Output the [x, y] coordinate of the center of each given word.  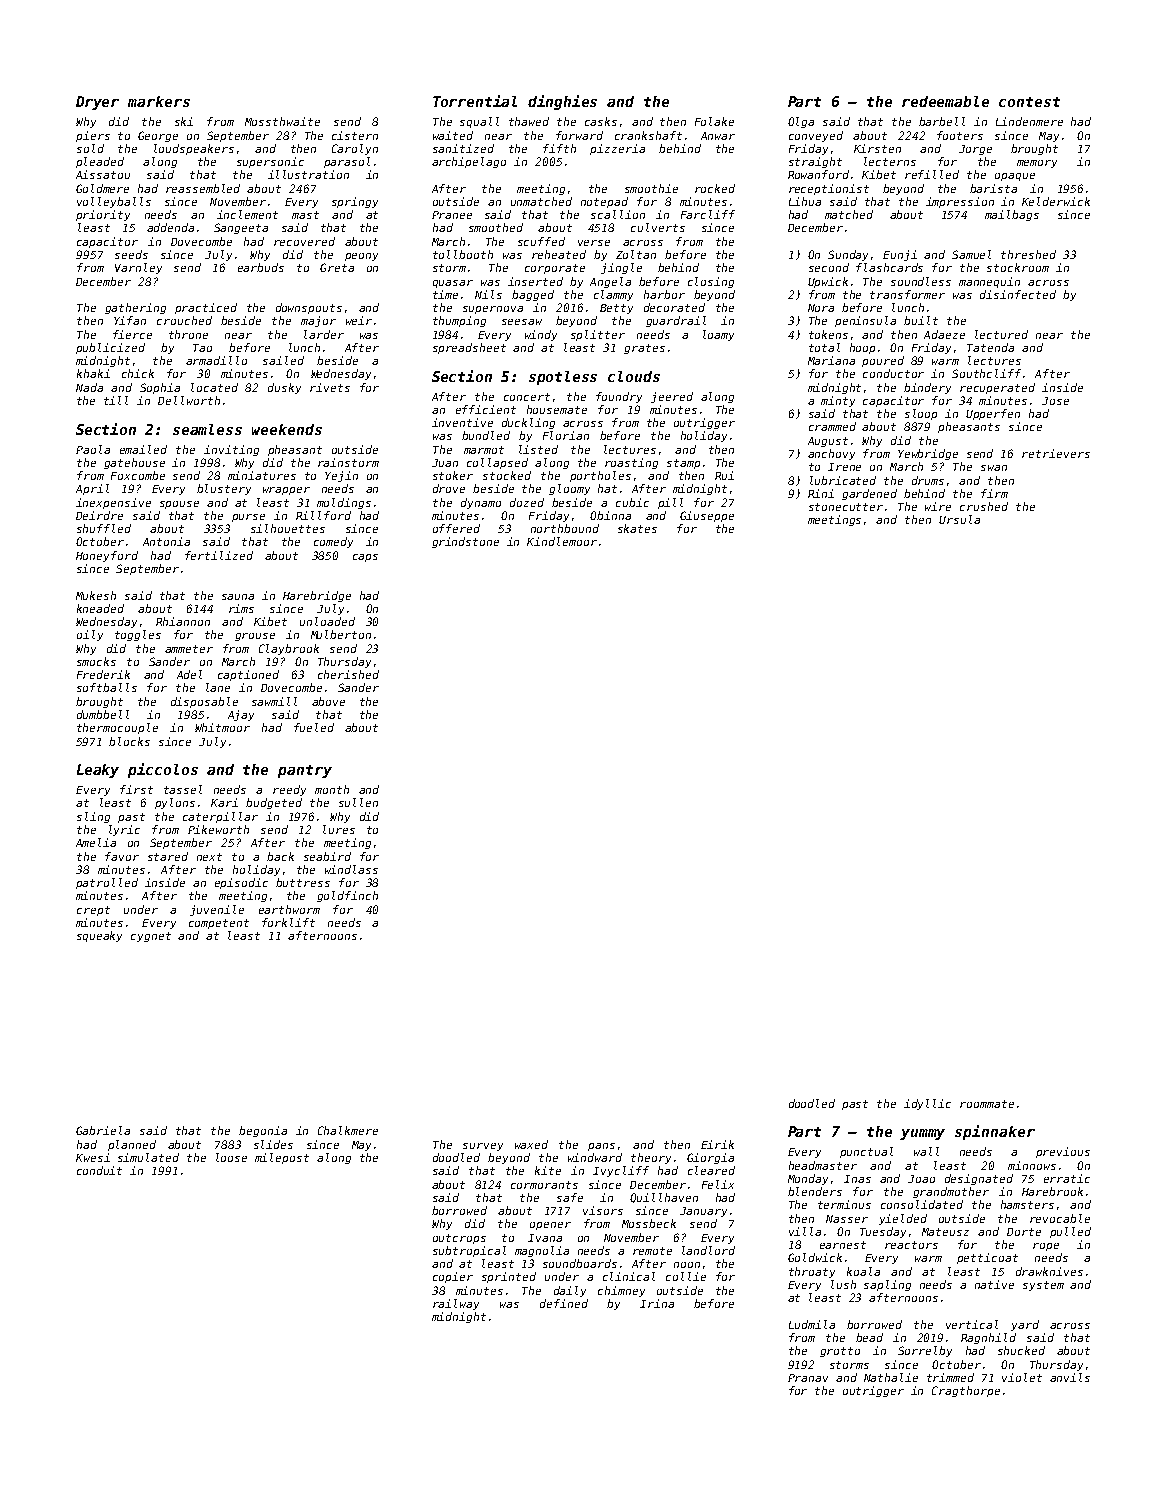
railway [456, 1304]
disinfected [1018, 294]
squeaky [99, 936]
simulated [148, 1157]
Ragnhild [988, 1338]
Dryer [97, 103]
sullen [358, 802]
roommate [987, 1104]
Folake [714, 121]
